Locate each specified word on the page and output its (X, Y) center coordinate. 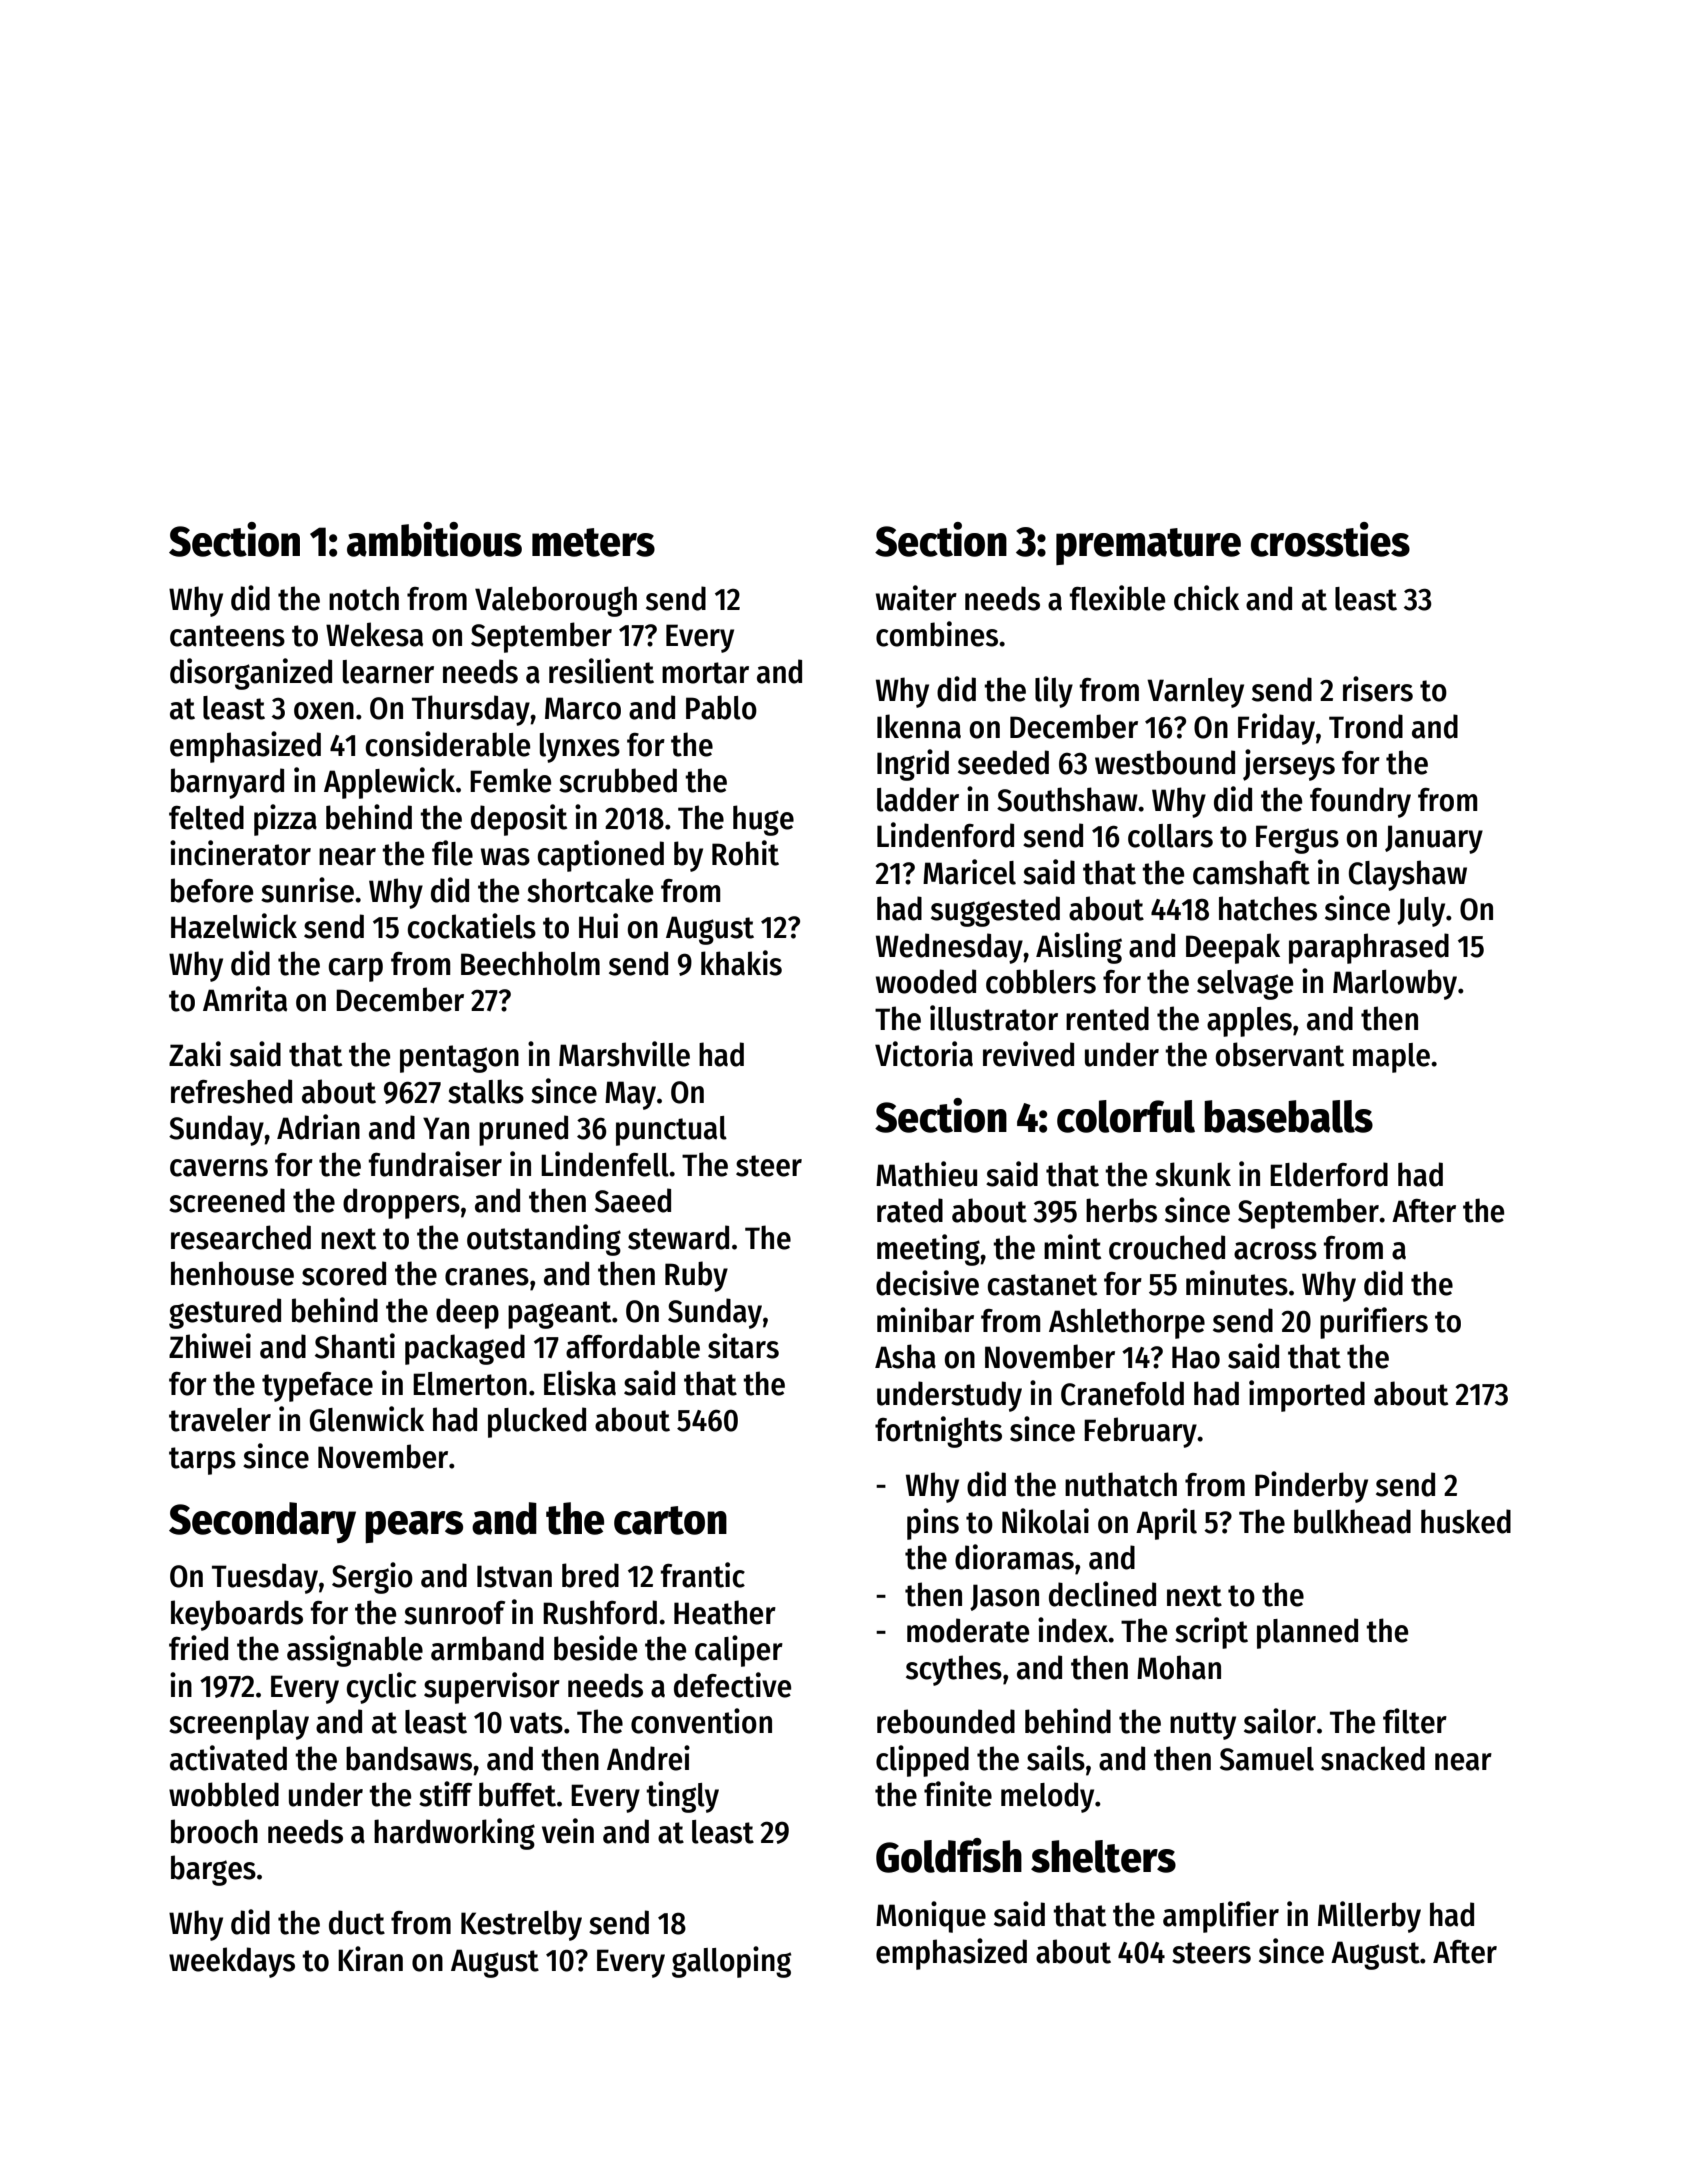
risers (1378, 689)
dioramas (1014, 1557)
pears (414, 1527)
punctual (671, 1131)
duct (357, 1922)
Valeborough (556, 601)
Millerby (1369, 1917)
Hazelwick (234, 926)
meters (593, 542)
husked (1466, 1521)
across (1275, 1251)
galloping (731, 1962)
